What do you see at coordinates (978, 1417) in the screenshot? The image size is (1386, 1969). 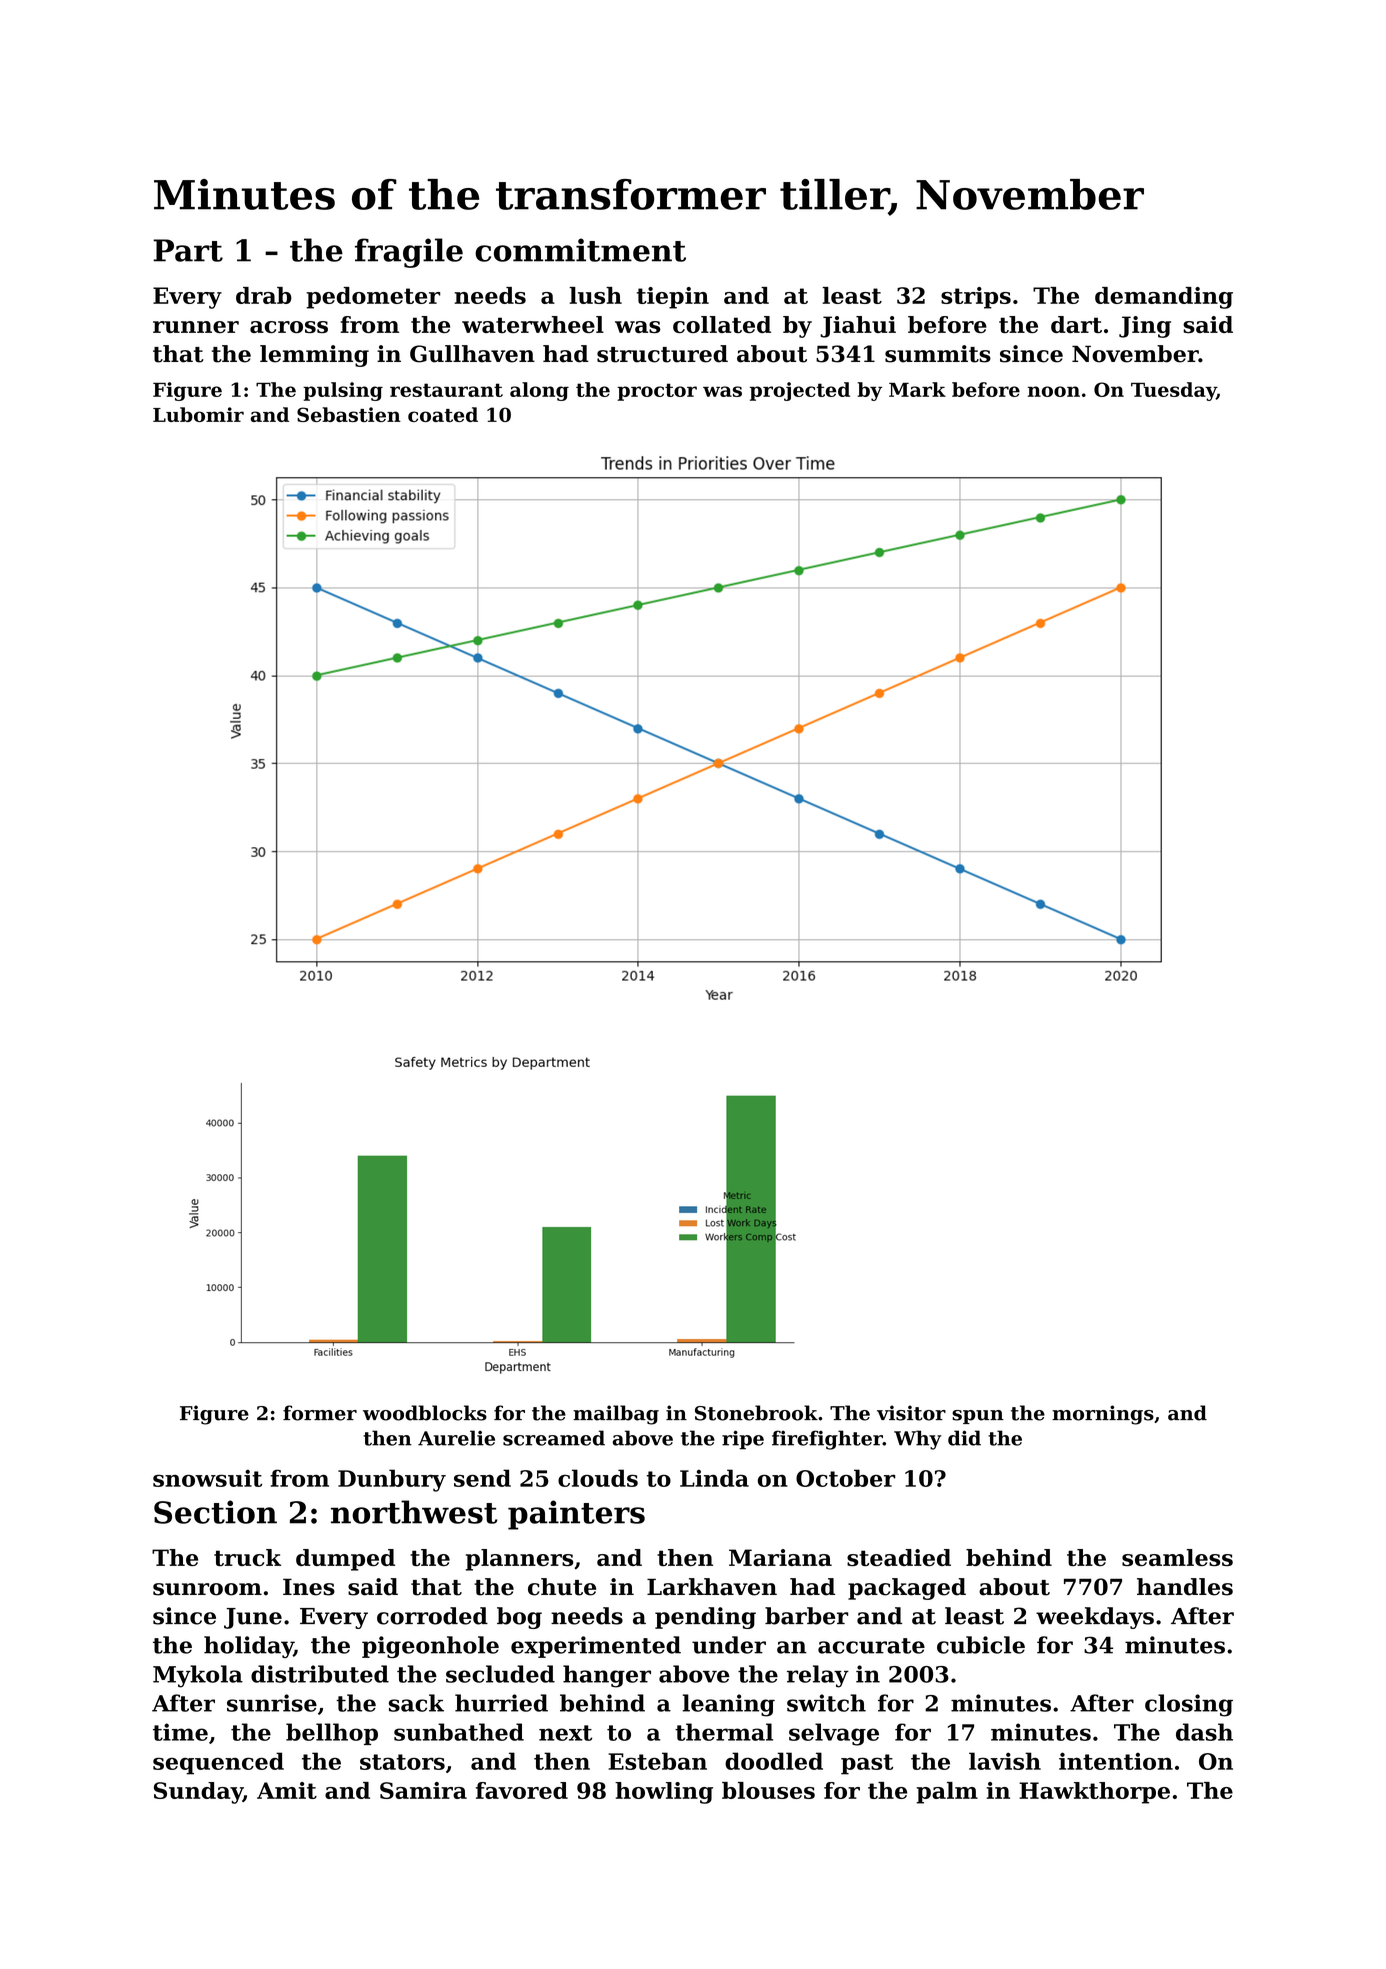 I see `spun` at bounding box center [978, 1417].
